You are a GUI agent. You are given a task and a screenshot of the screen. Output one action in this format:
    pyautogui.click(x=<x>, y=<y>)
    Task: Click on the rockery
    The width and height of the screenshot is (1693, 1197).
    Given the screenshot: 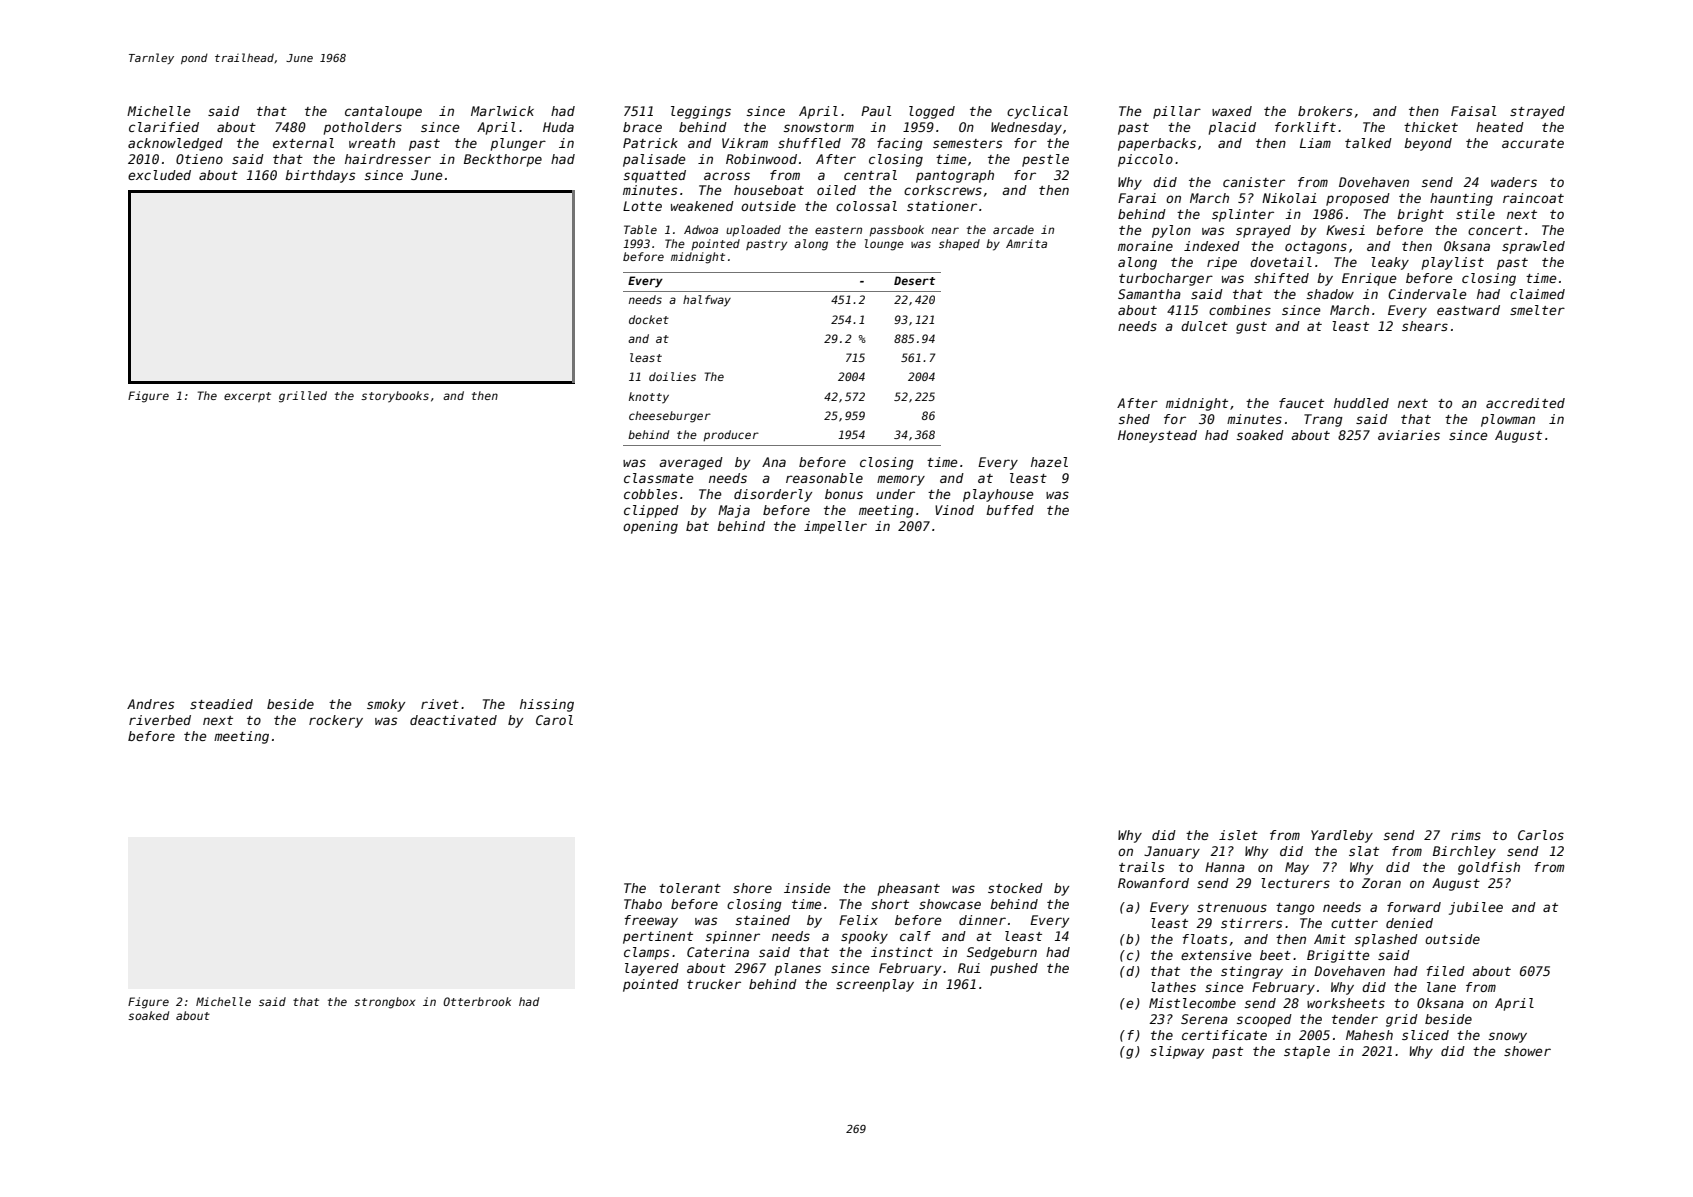 What is the action you would take?
    pyautogui.click(x=336, y=721)
